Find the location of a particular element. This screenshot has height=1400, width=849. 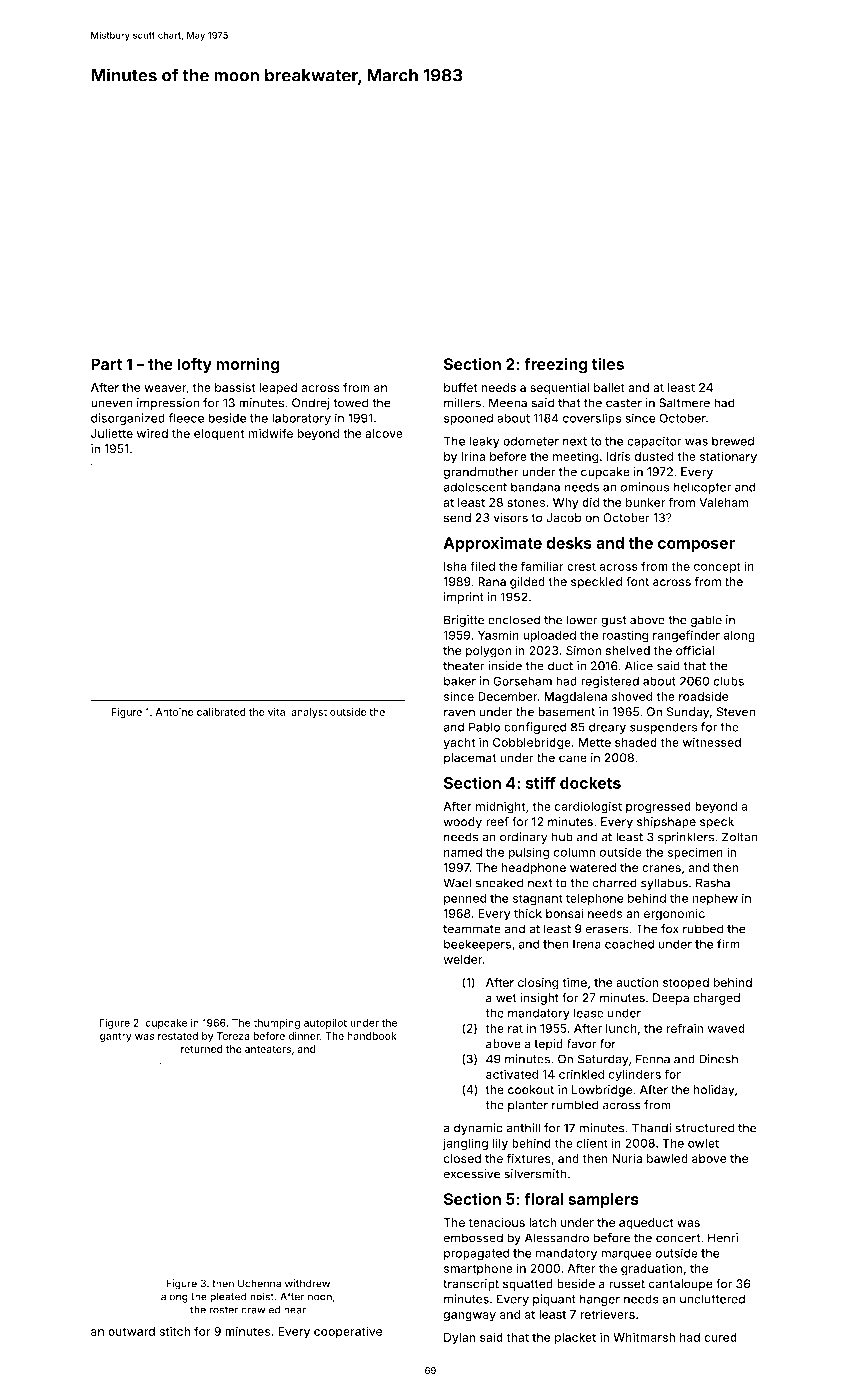

send is located at coordinates (457, 518).
